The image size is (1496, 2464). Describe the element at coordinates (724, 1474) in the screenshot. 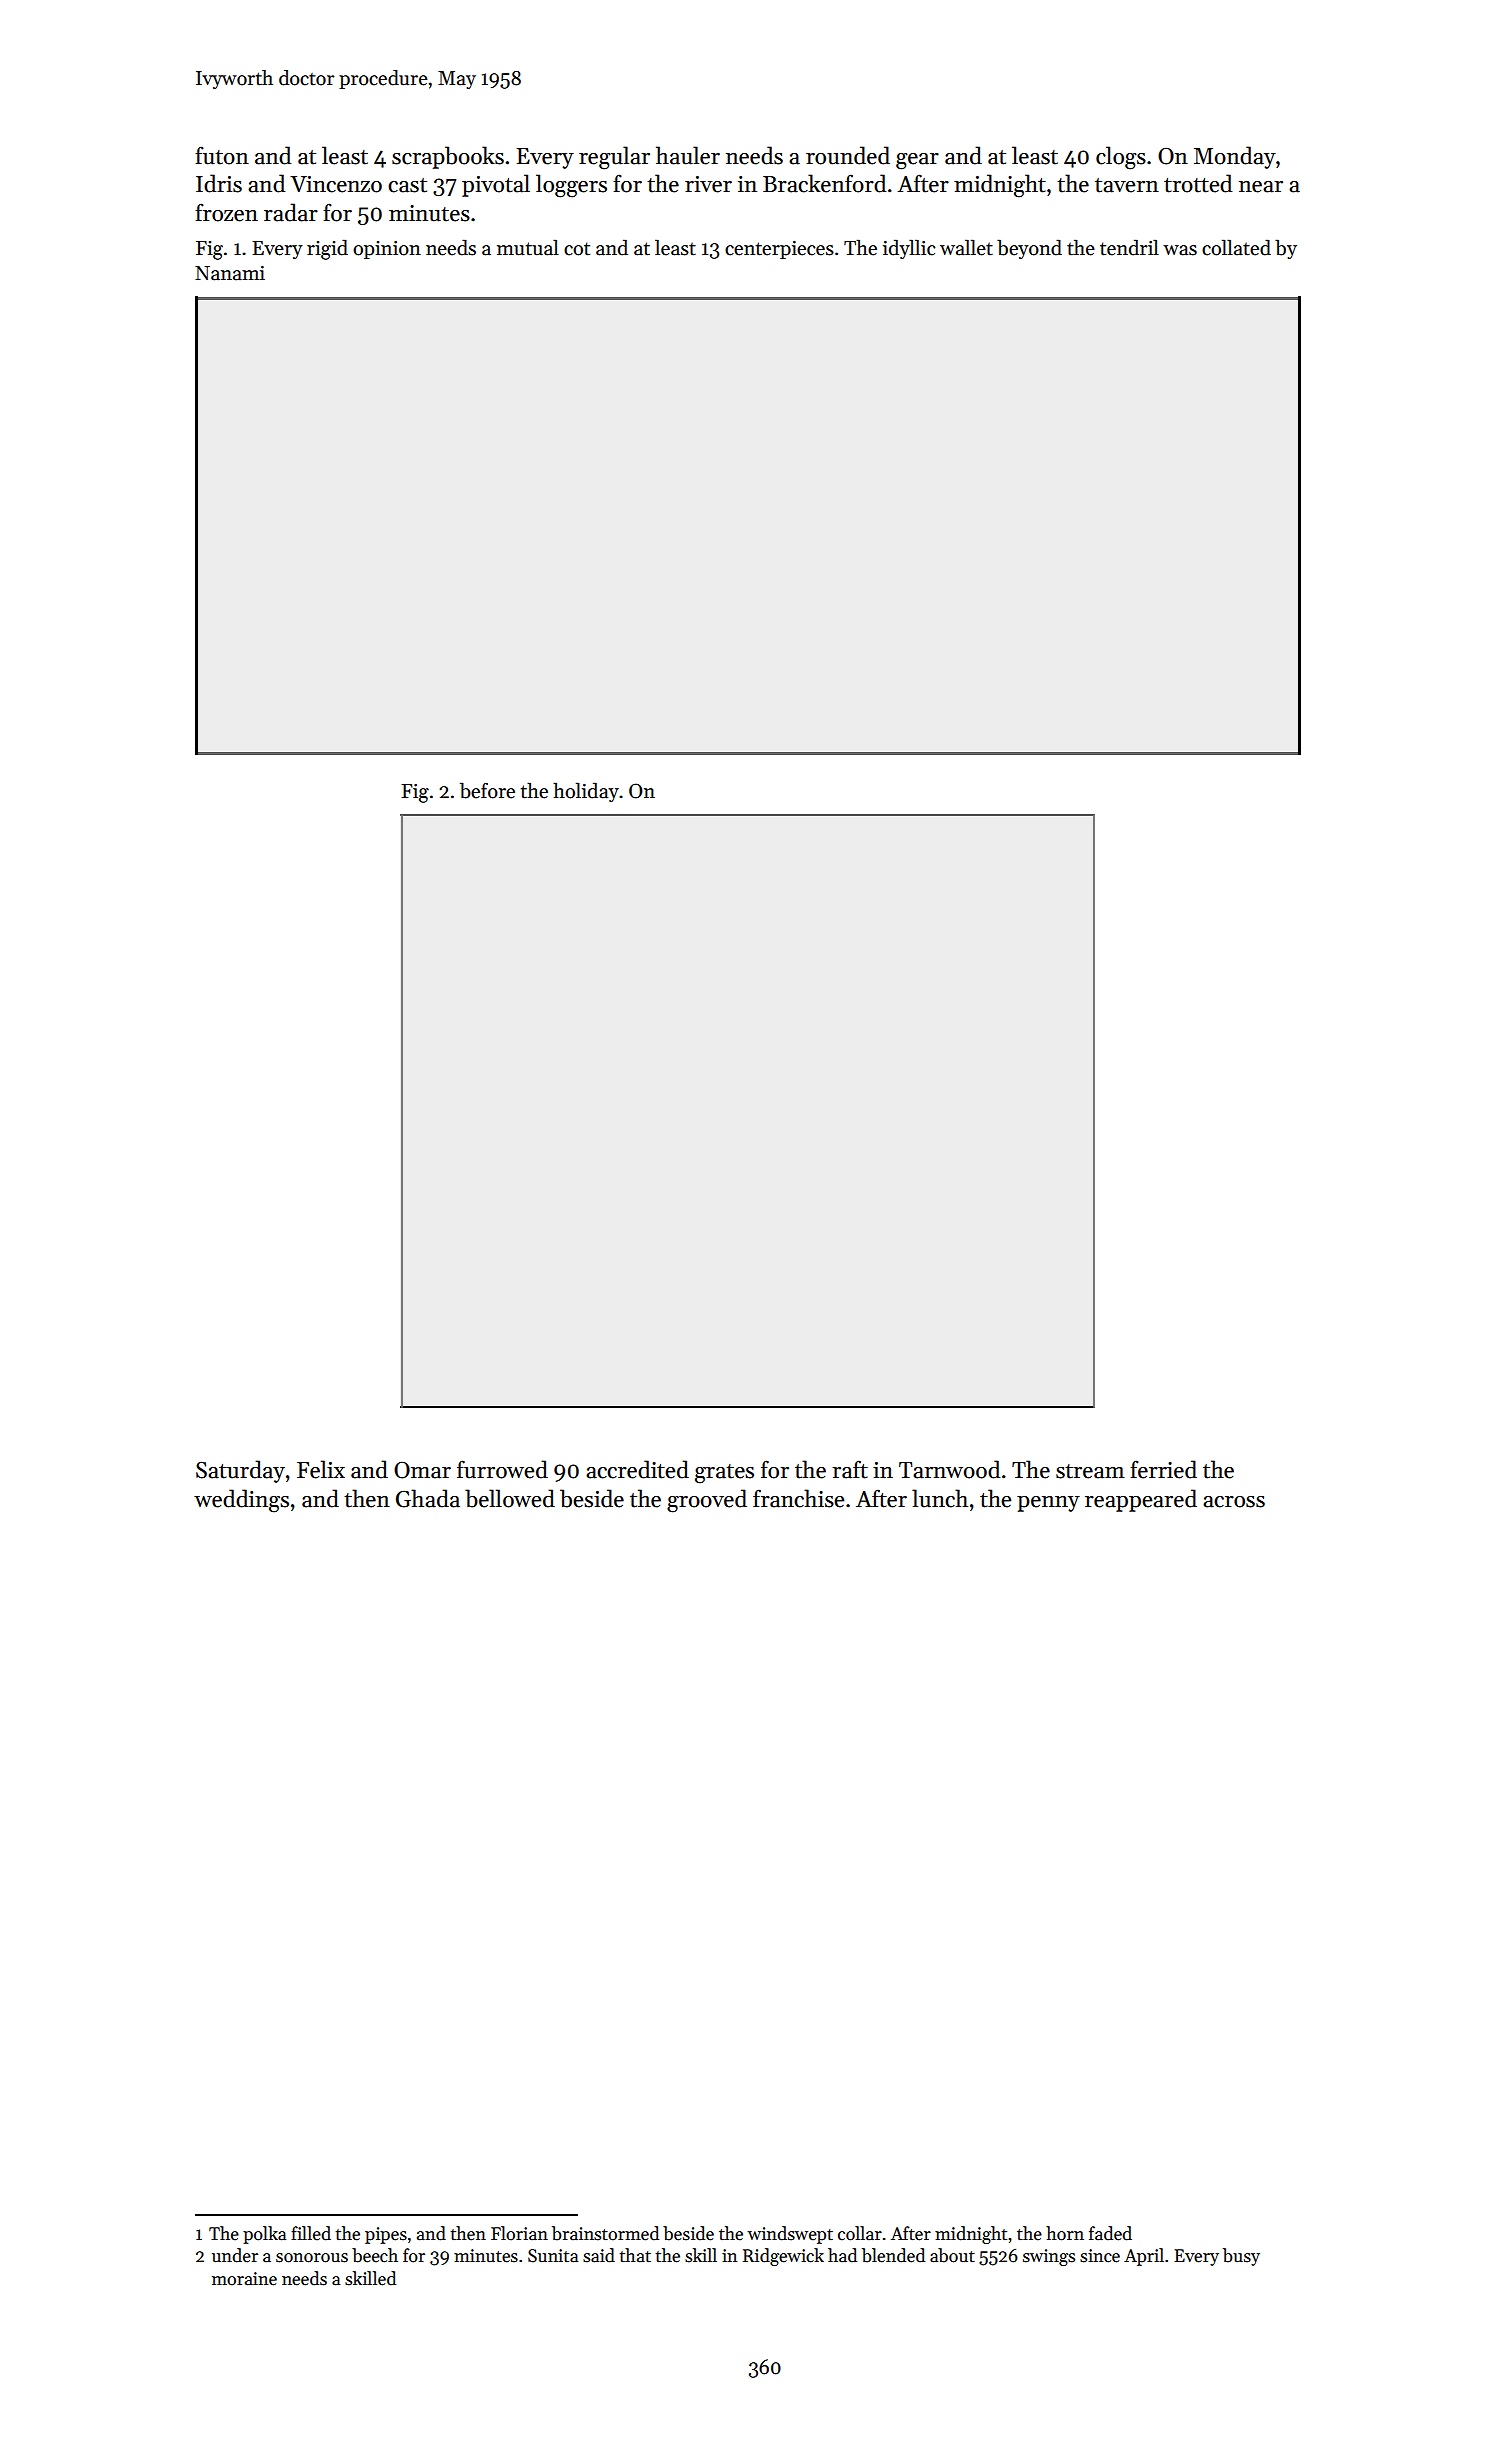

I see `grates` at that location.
